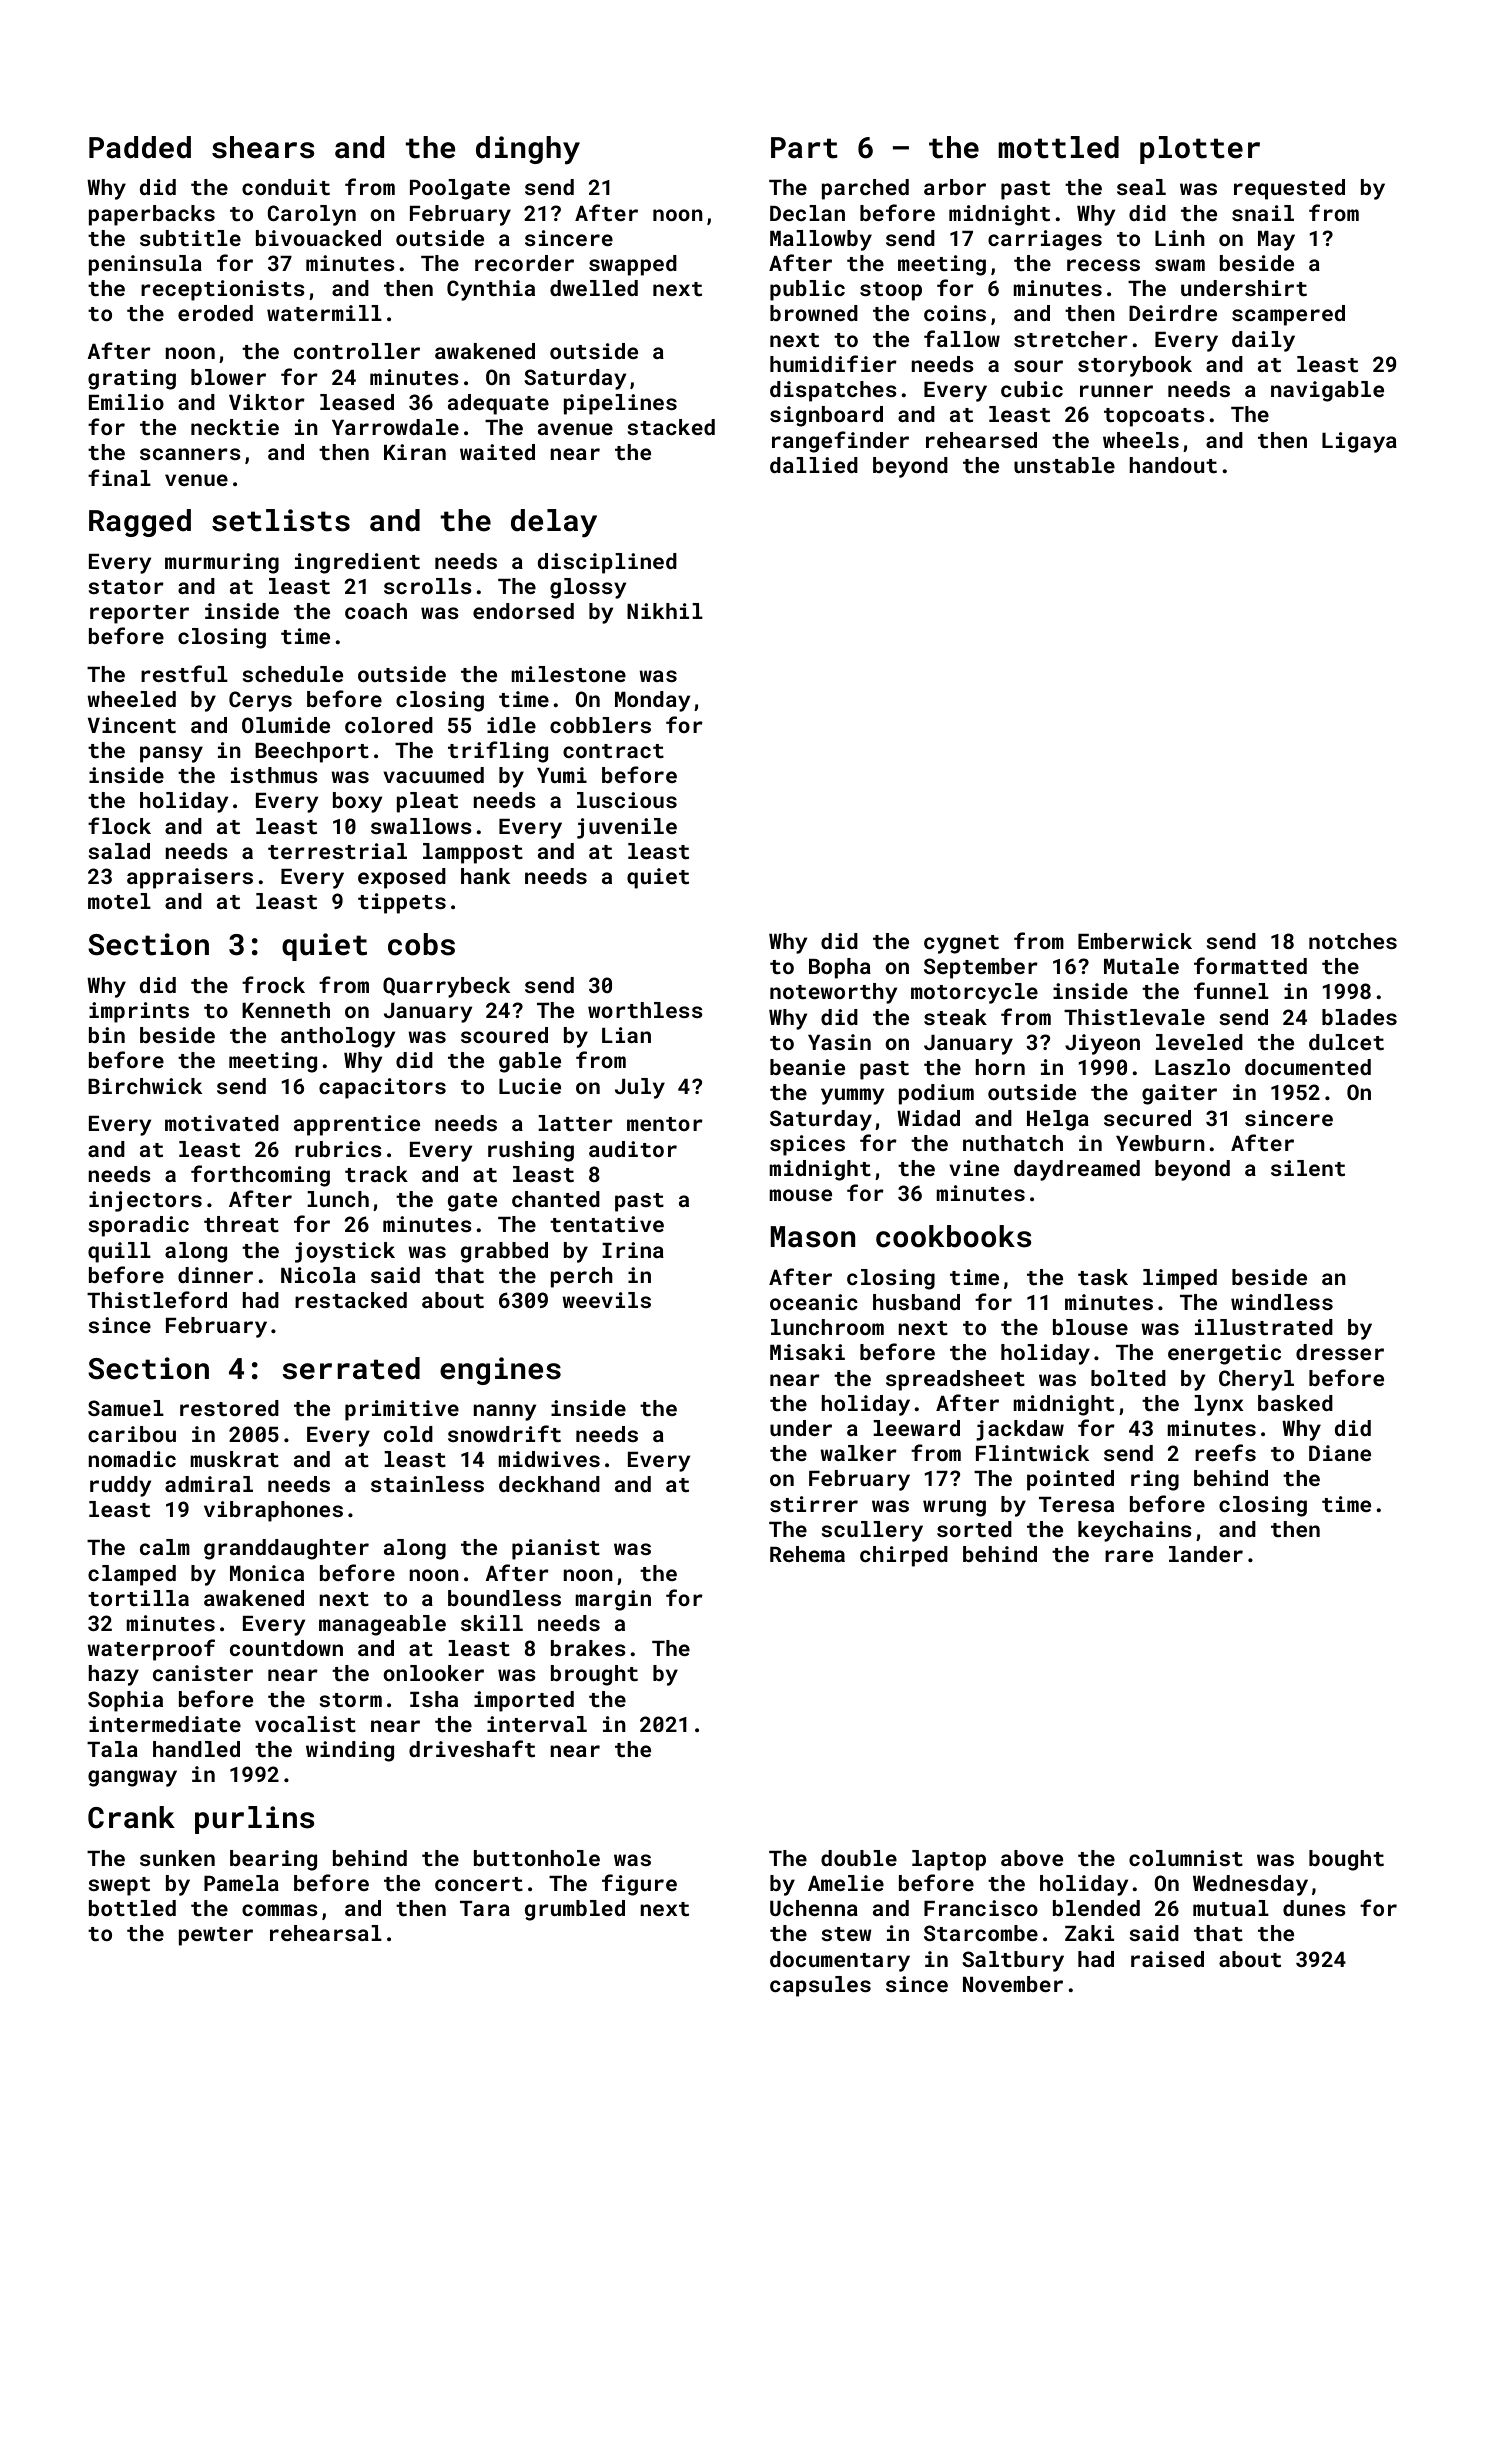 Image resolution: width=1496 pixels, height=2464 pixels. I want to click on rehearsal, so click(326, 1933).
